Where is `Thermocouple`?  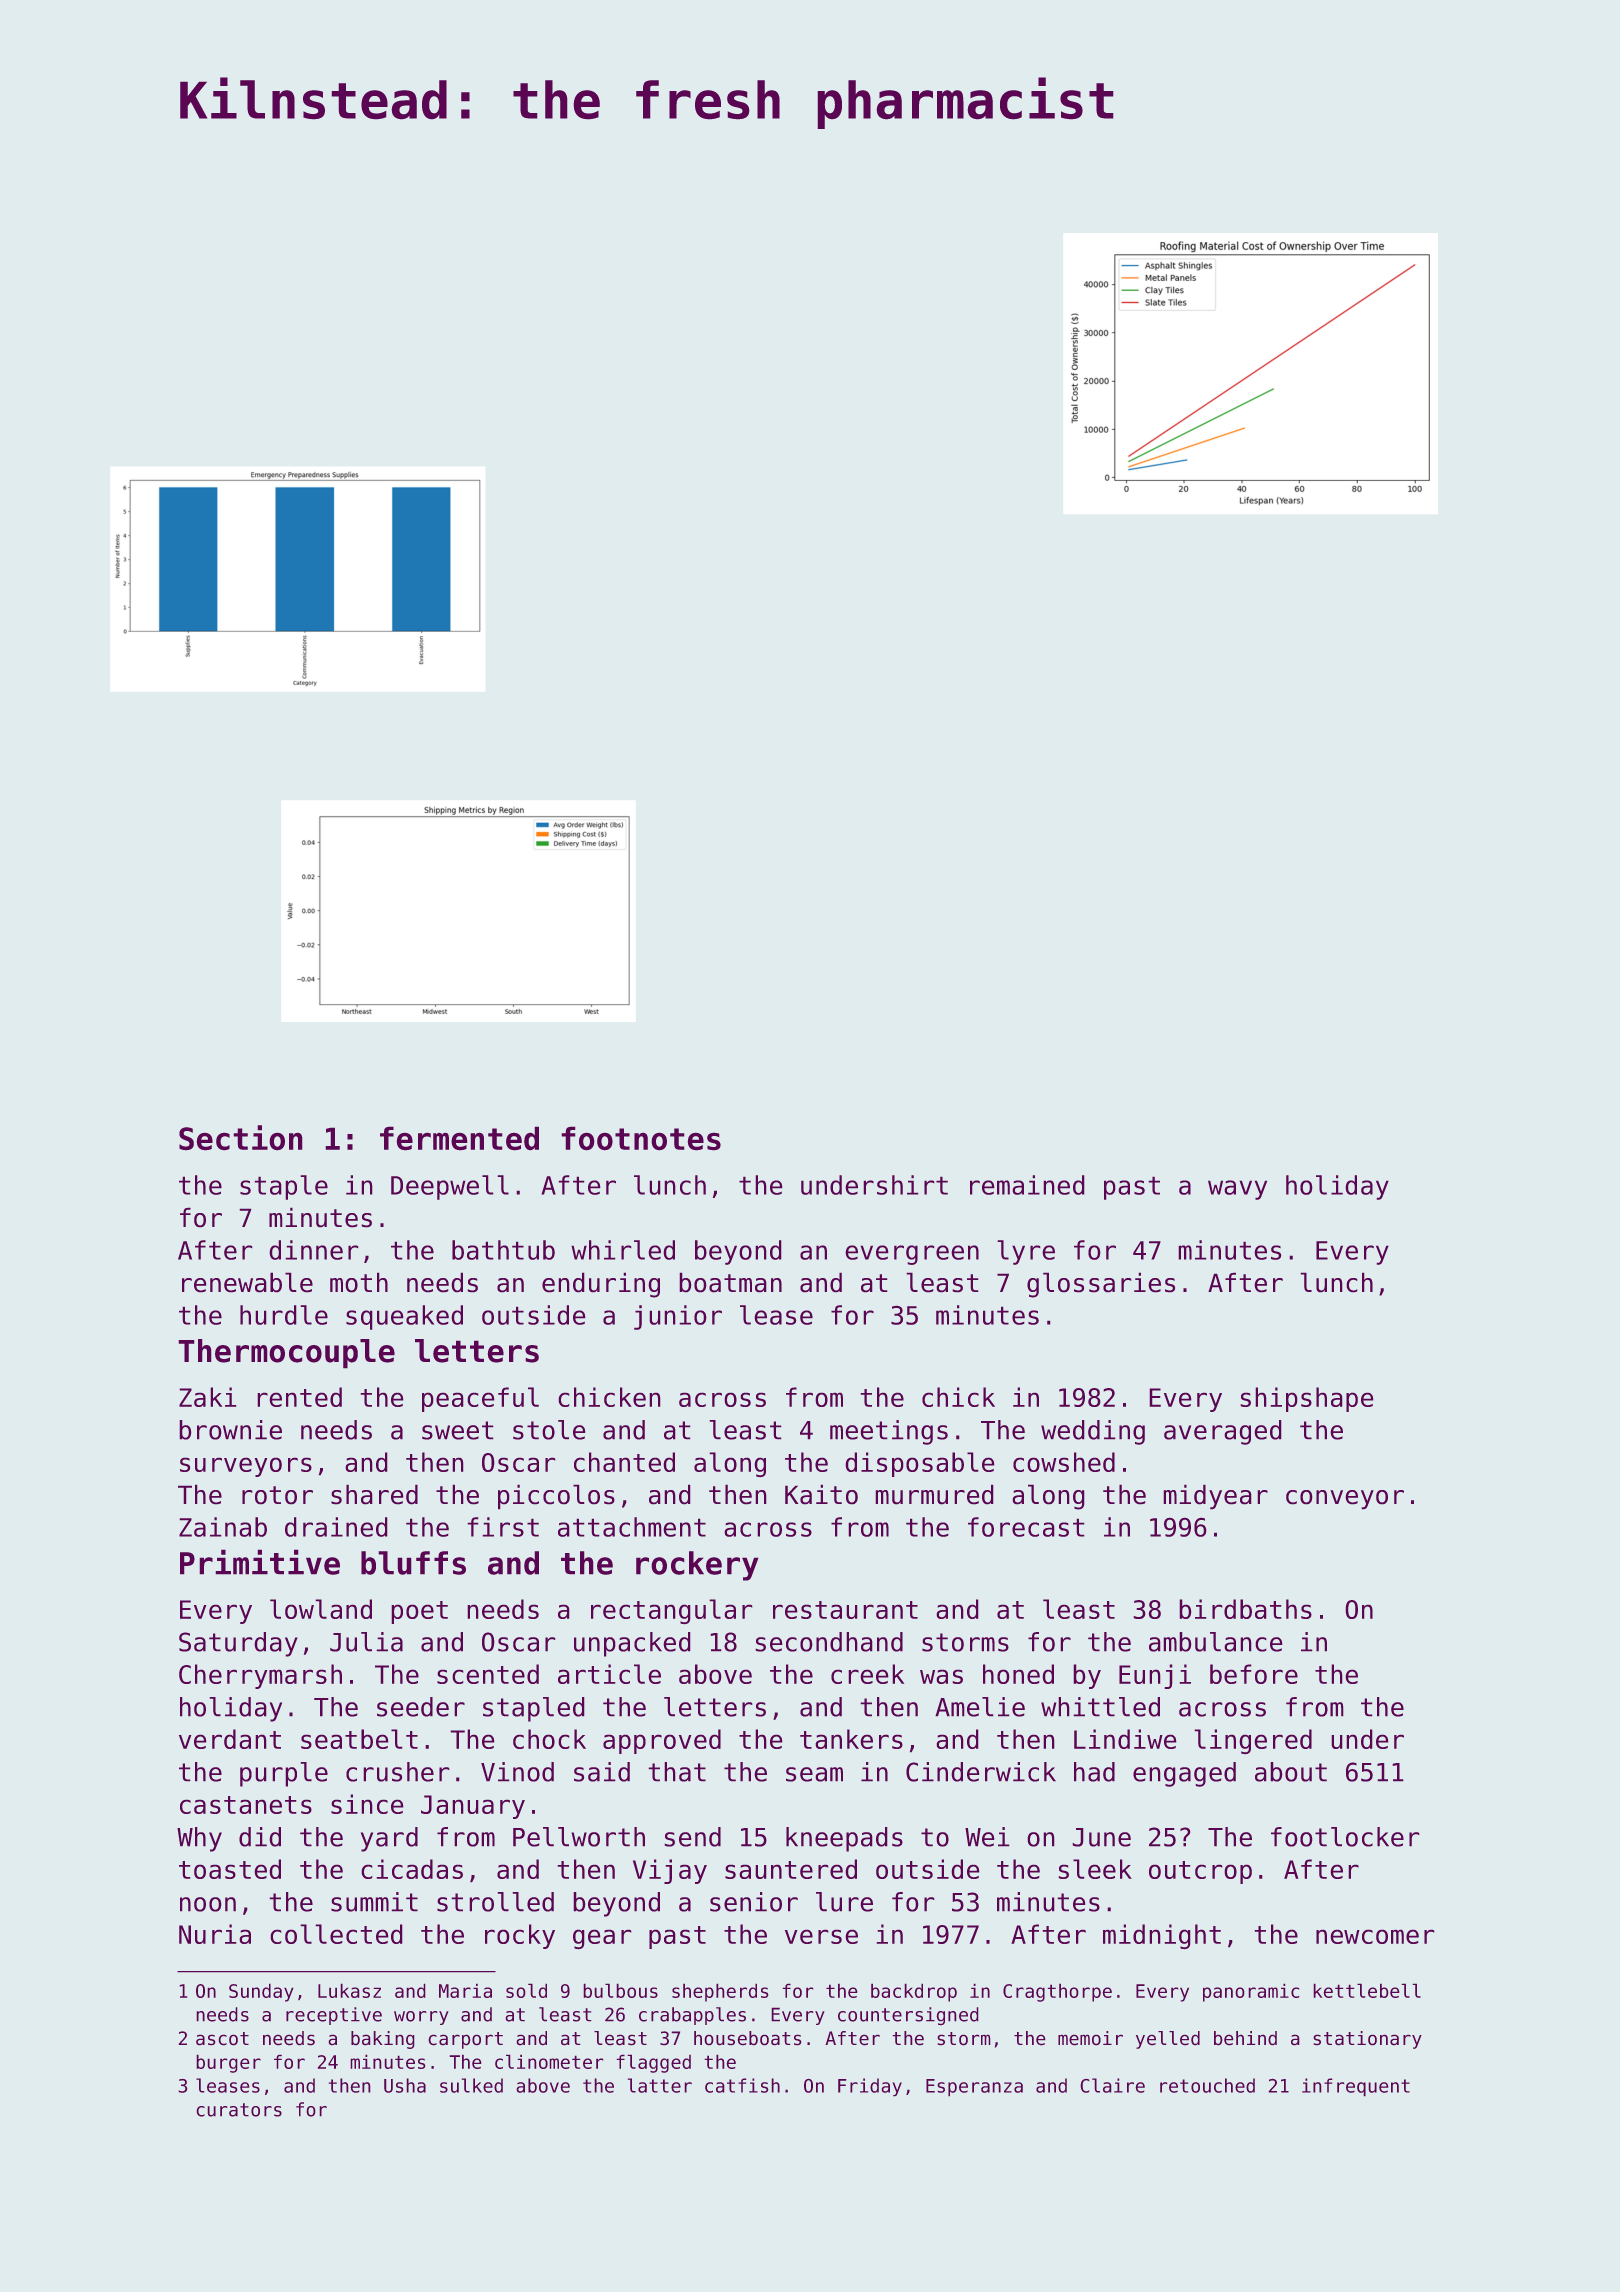
Thermocouple is located at coordinates (287, 1353).
